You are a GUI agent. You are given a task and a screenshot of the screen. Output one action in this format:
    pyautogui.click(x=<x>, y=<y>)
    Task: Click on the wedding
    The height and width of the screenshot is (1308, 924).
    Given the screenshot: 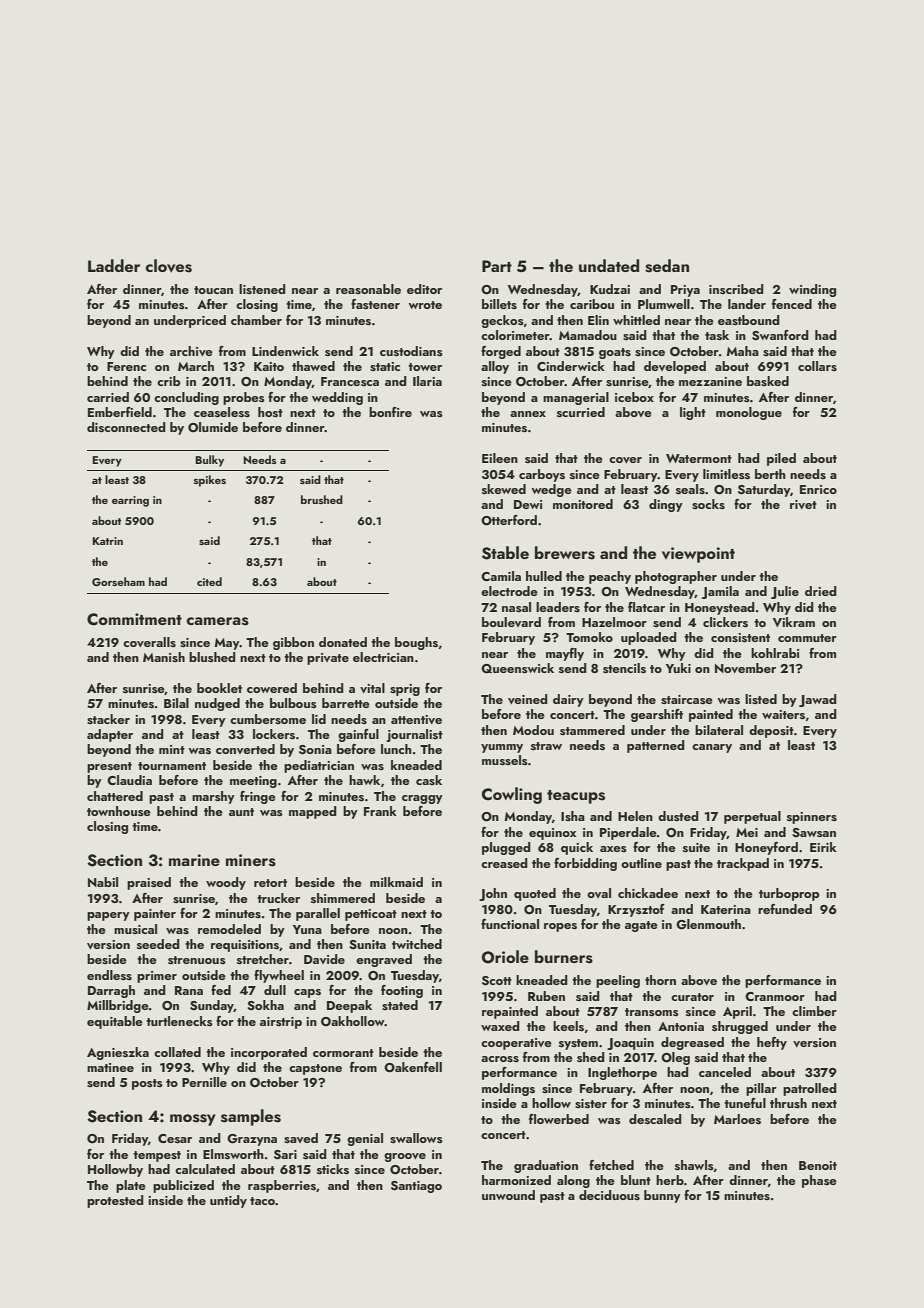 What is the action you would take?
    pyautogui.click(x=337, y=398)
